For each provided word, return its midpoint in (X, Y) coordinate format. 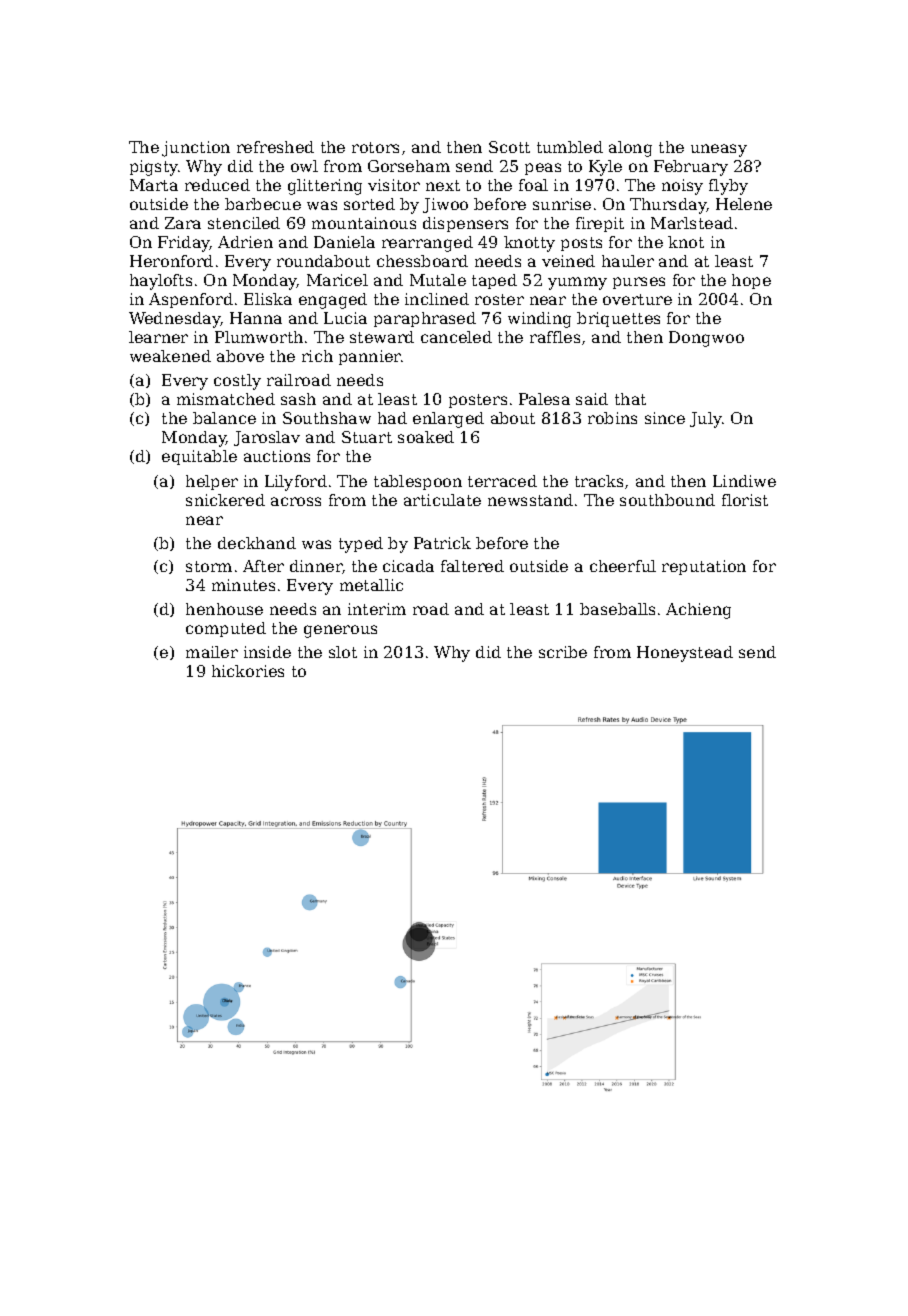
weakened (170, 356)
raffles (555, 337)
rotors (375, 147)
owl (304, 166)
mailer (212, 652)
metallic (371, 585)
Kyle (605, 168)
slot (343, 652)
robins (612, 418)
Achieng (698, 611)
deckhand (257, 543)
